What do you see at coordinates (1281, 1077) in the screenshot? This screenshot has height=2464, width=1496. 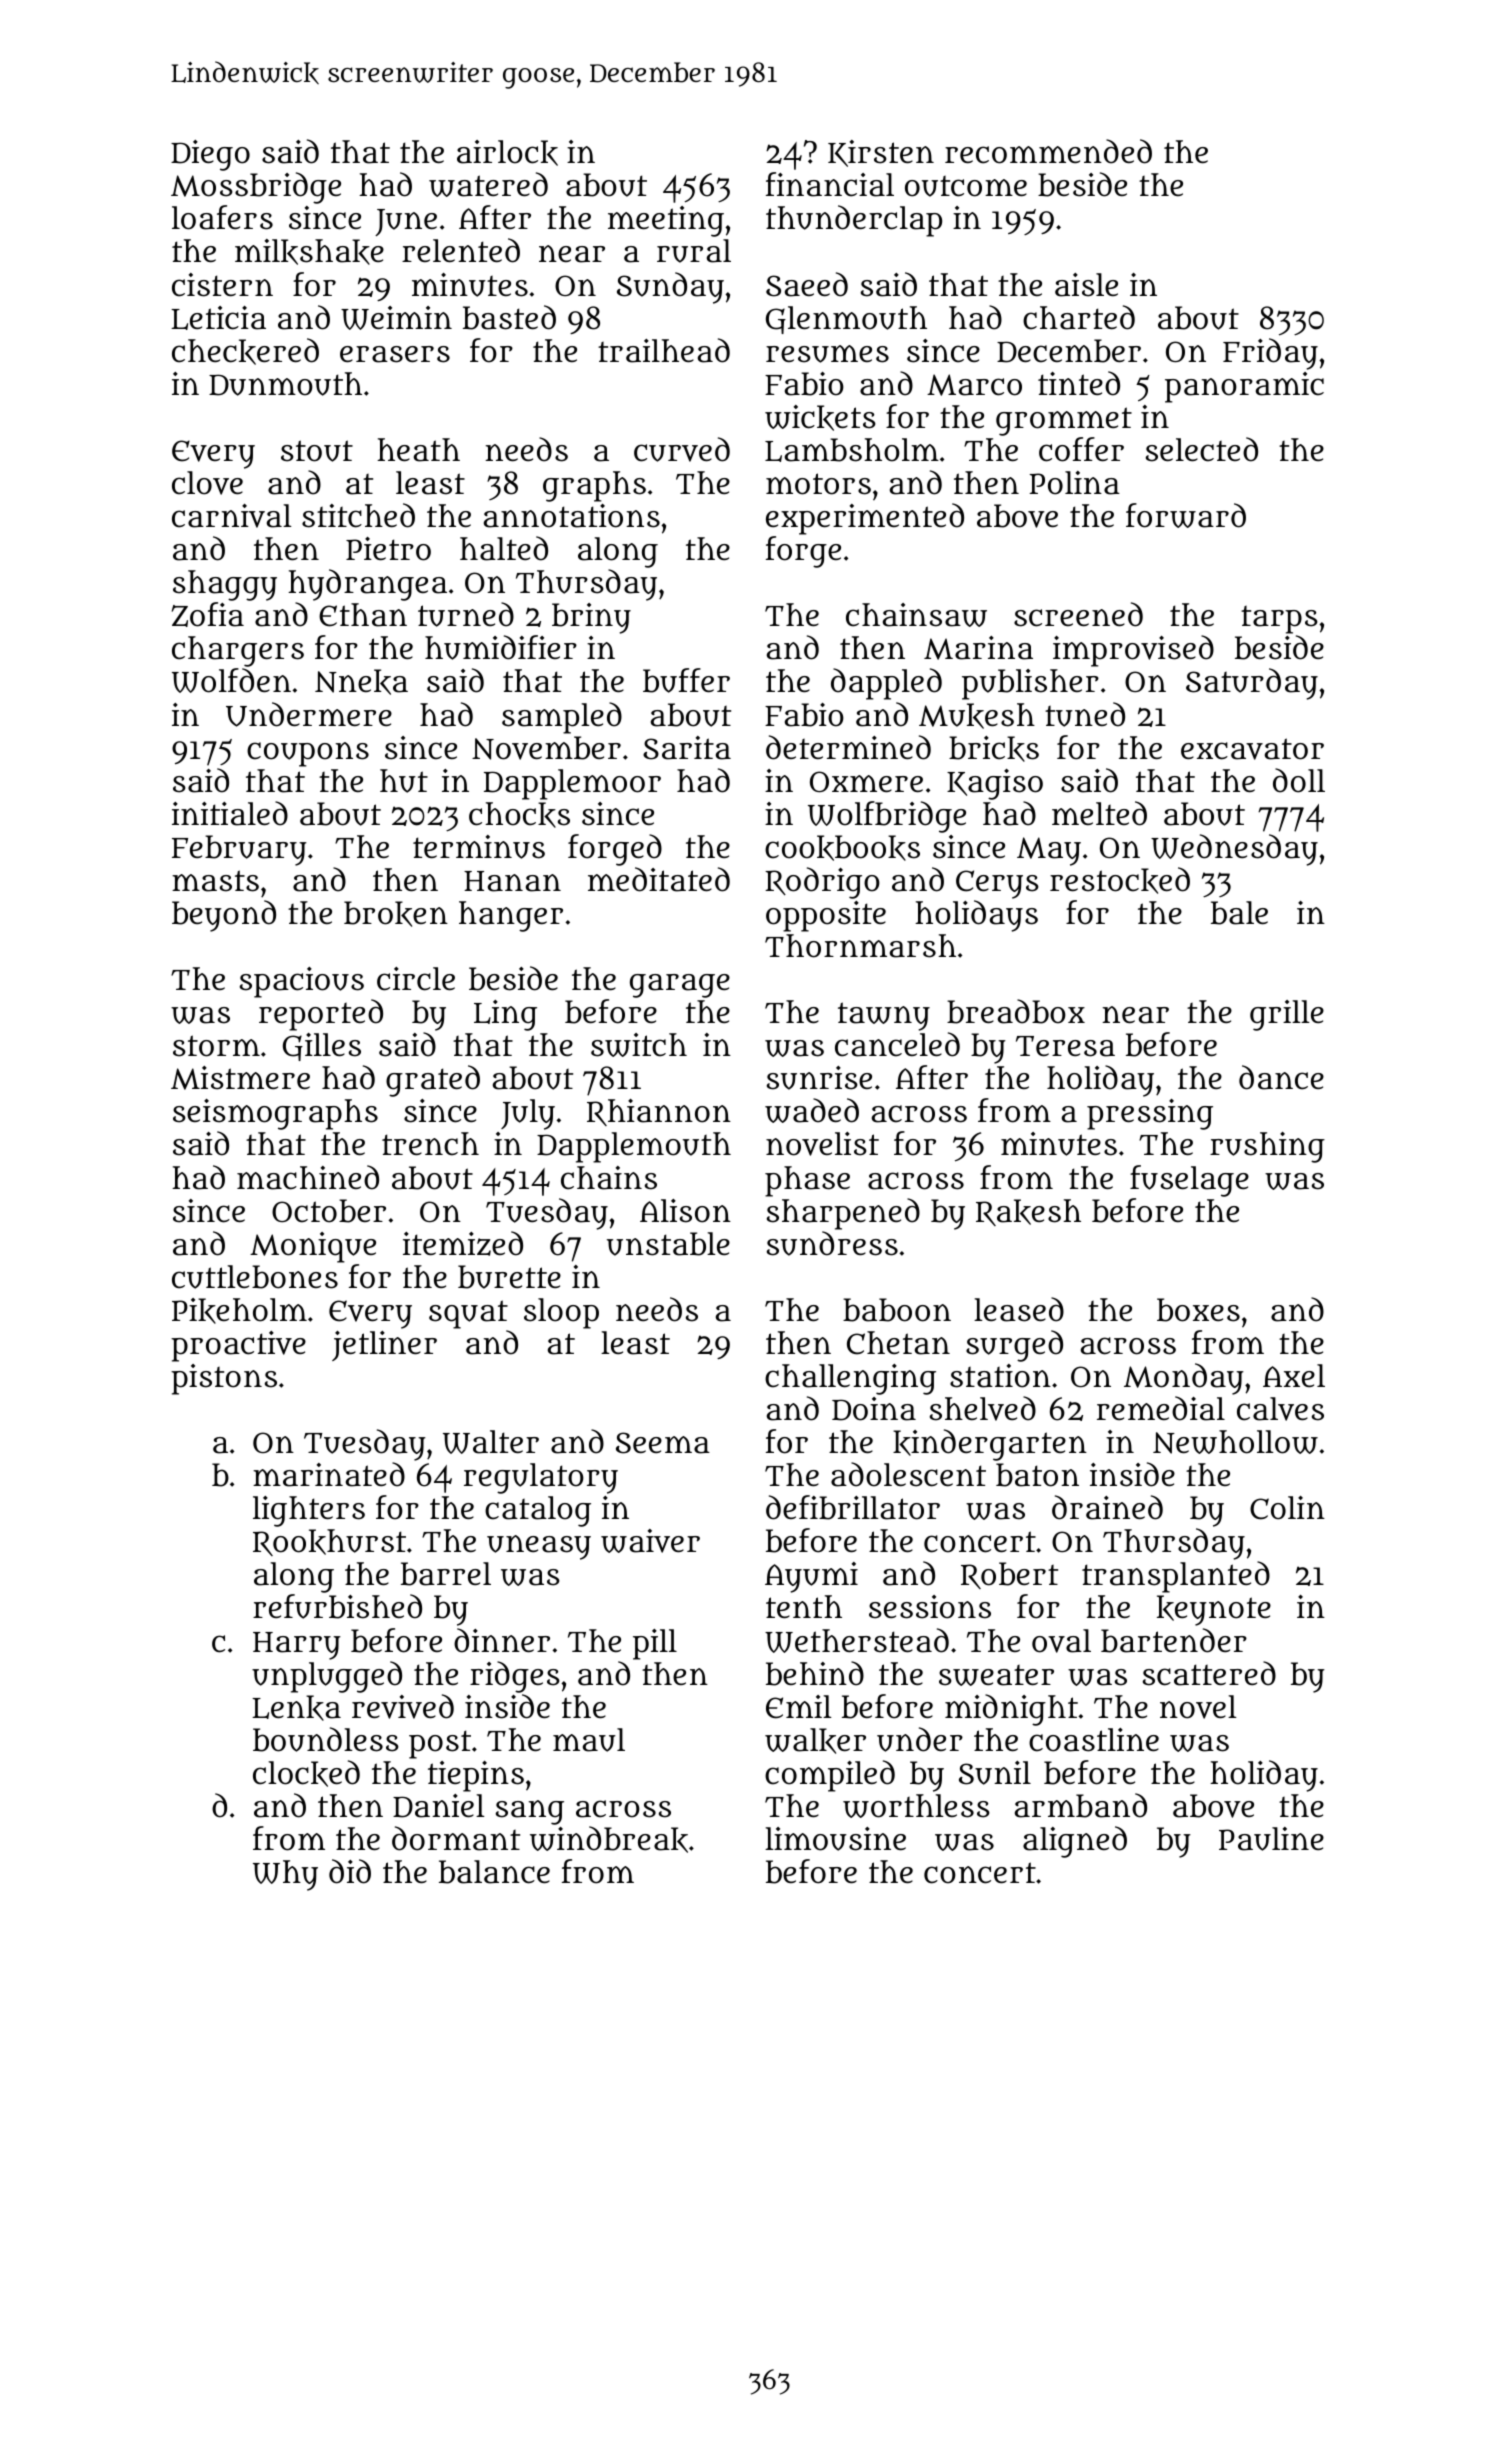 I see `dance` at bounding box center [1281, 1077].
